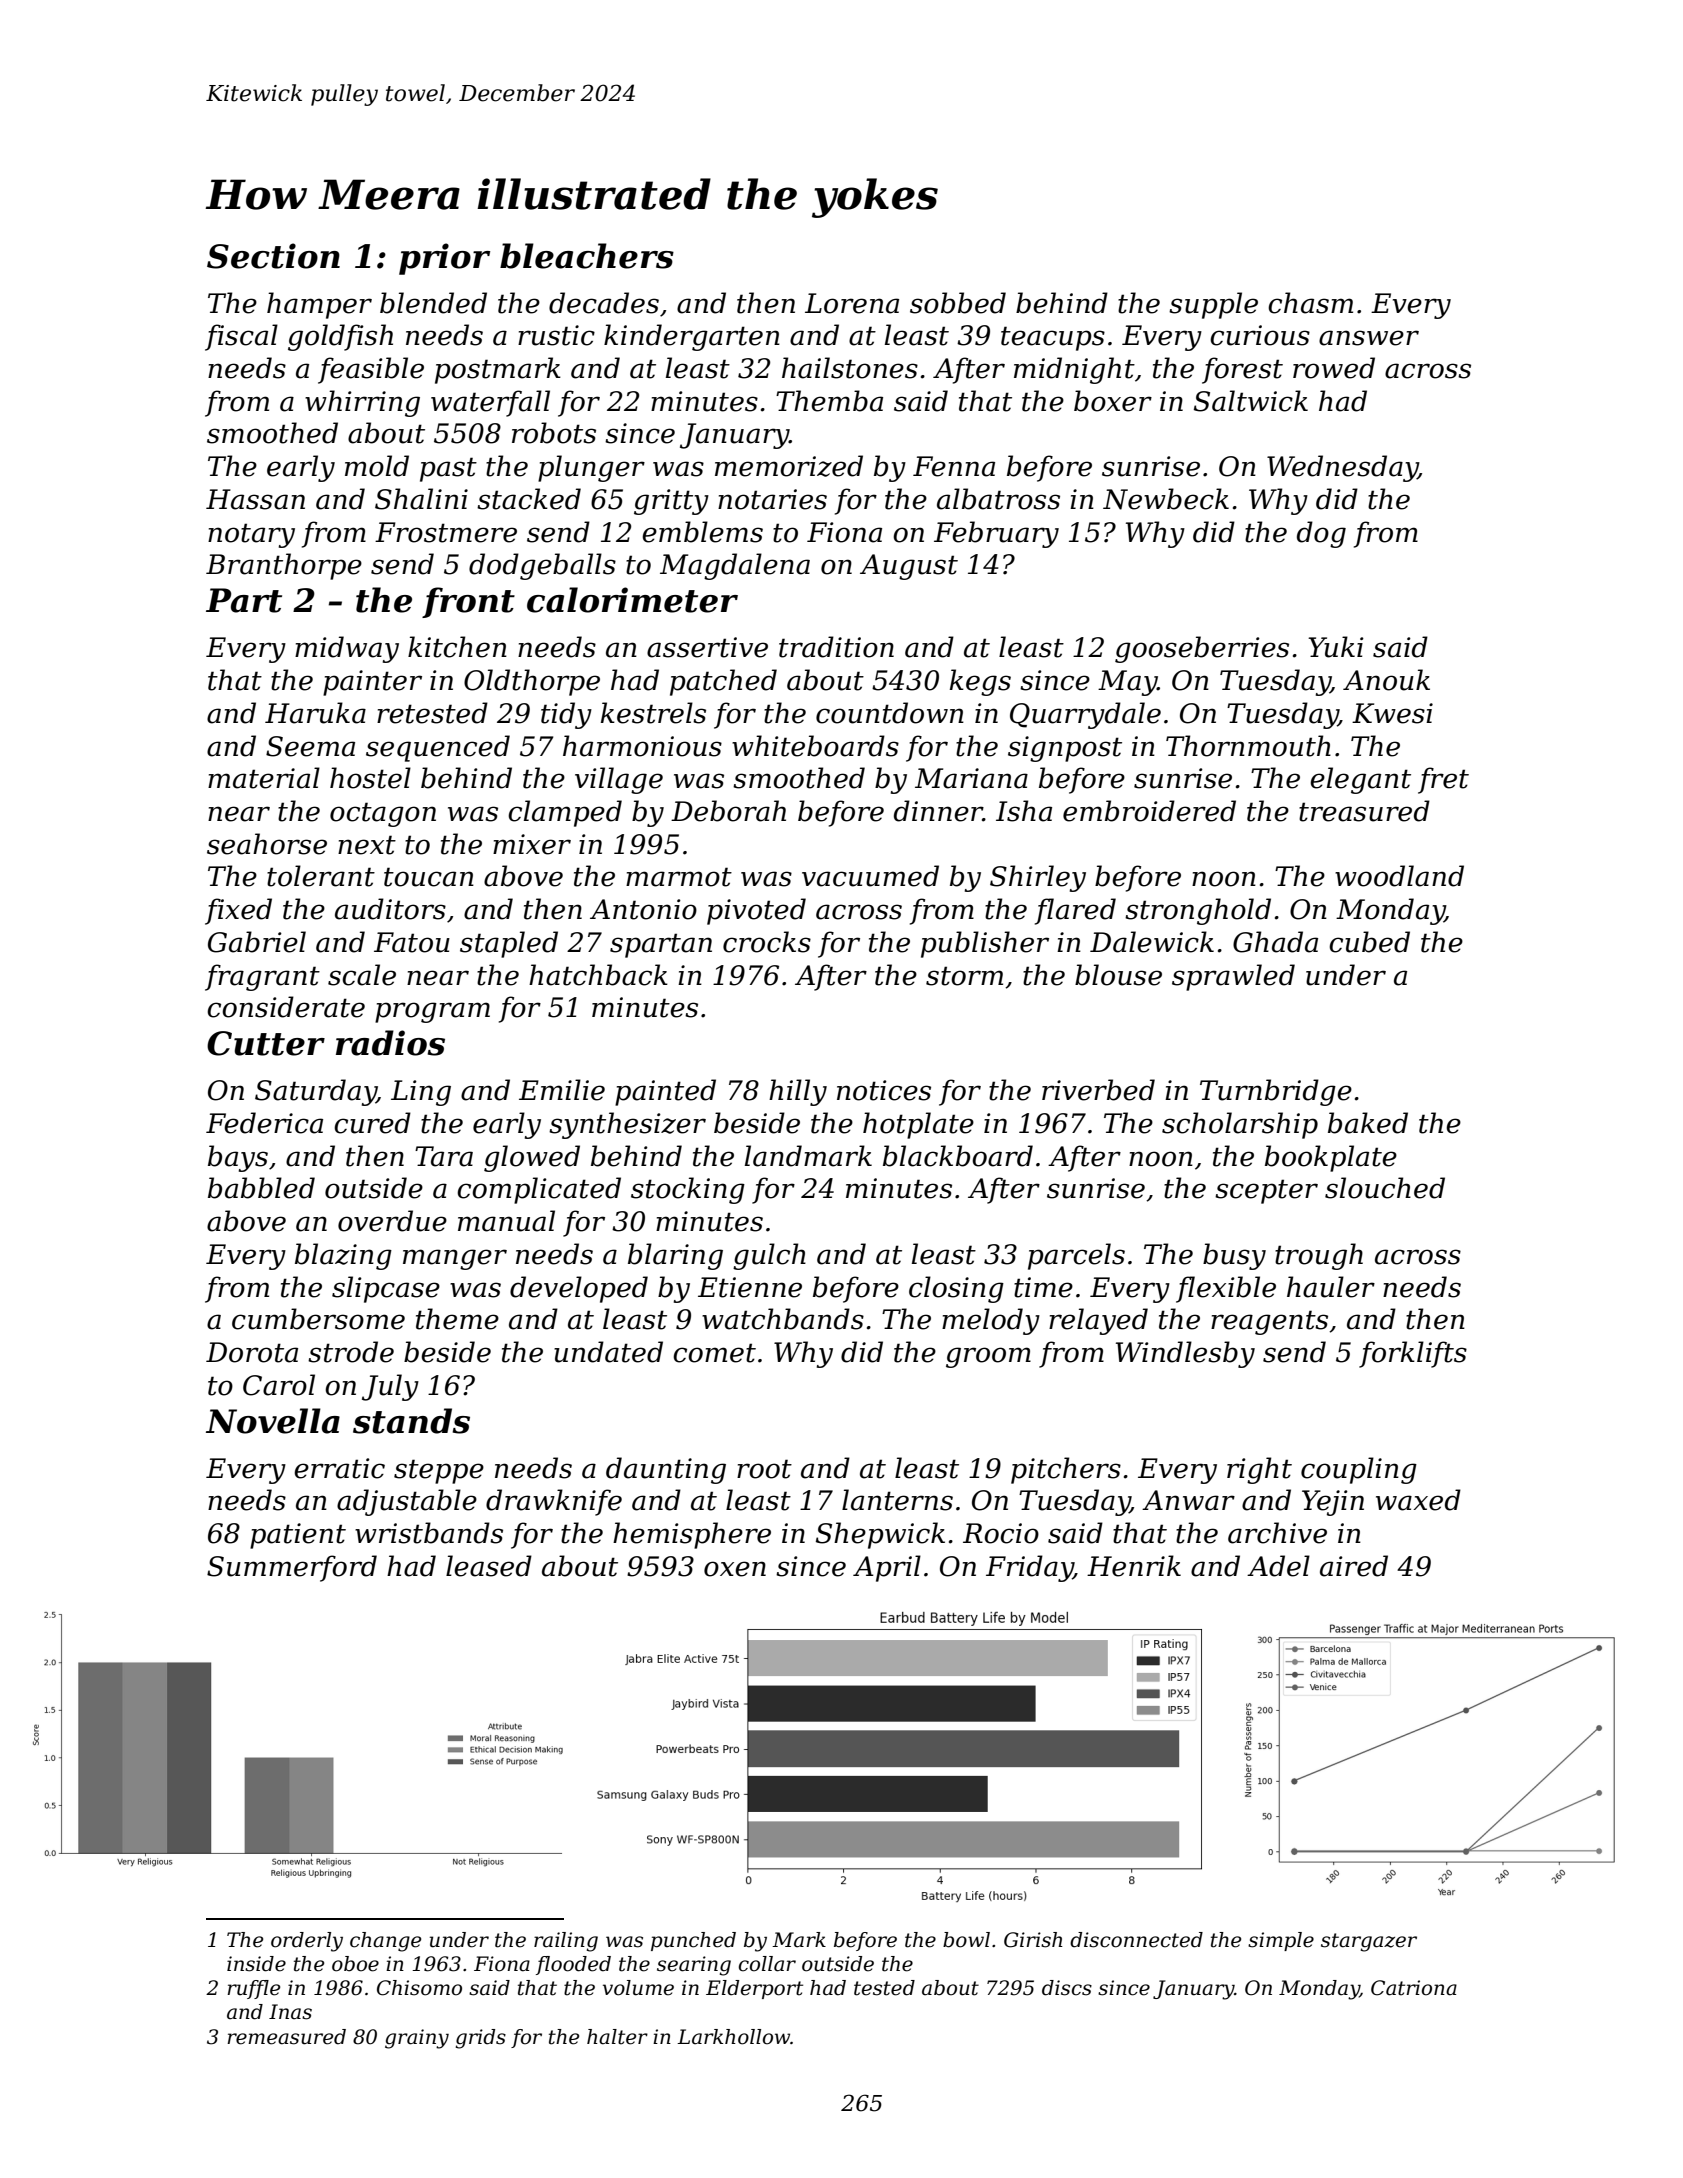  I want to click on woodland, so click(1399, 876).
